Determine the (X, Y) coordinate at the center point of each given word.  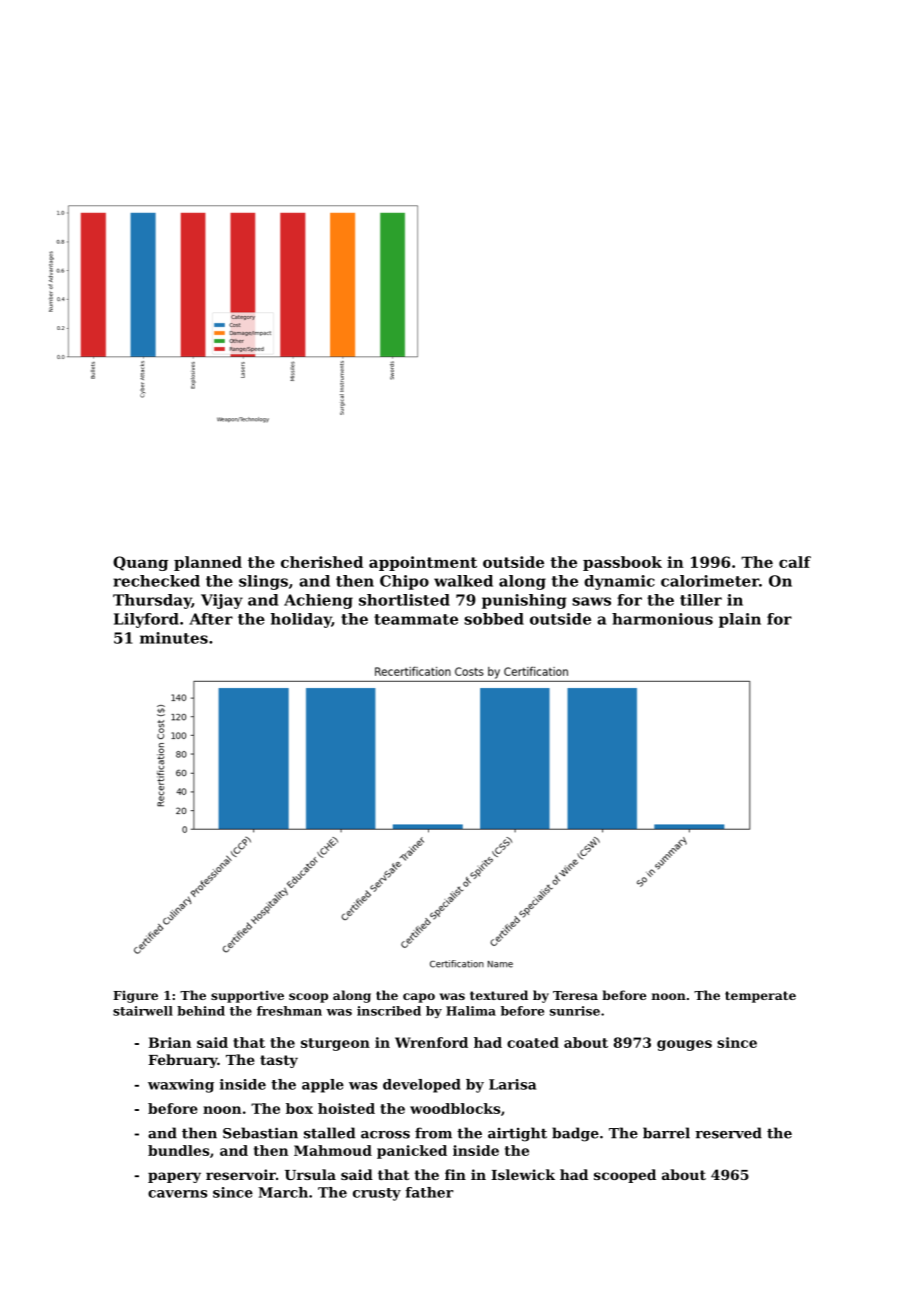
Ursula (310, 1174)
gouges (684, 1045)
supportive (247, 996)
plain (740, 620)
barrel (666, 1133)
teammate (416, 619)
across (385, 1135)
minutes (174, 638)
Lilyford (146, 620)
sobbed (494, 619)
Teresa (575, 995)
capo (419, 998)
